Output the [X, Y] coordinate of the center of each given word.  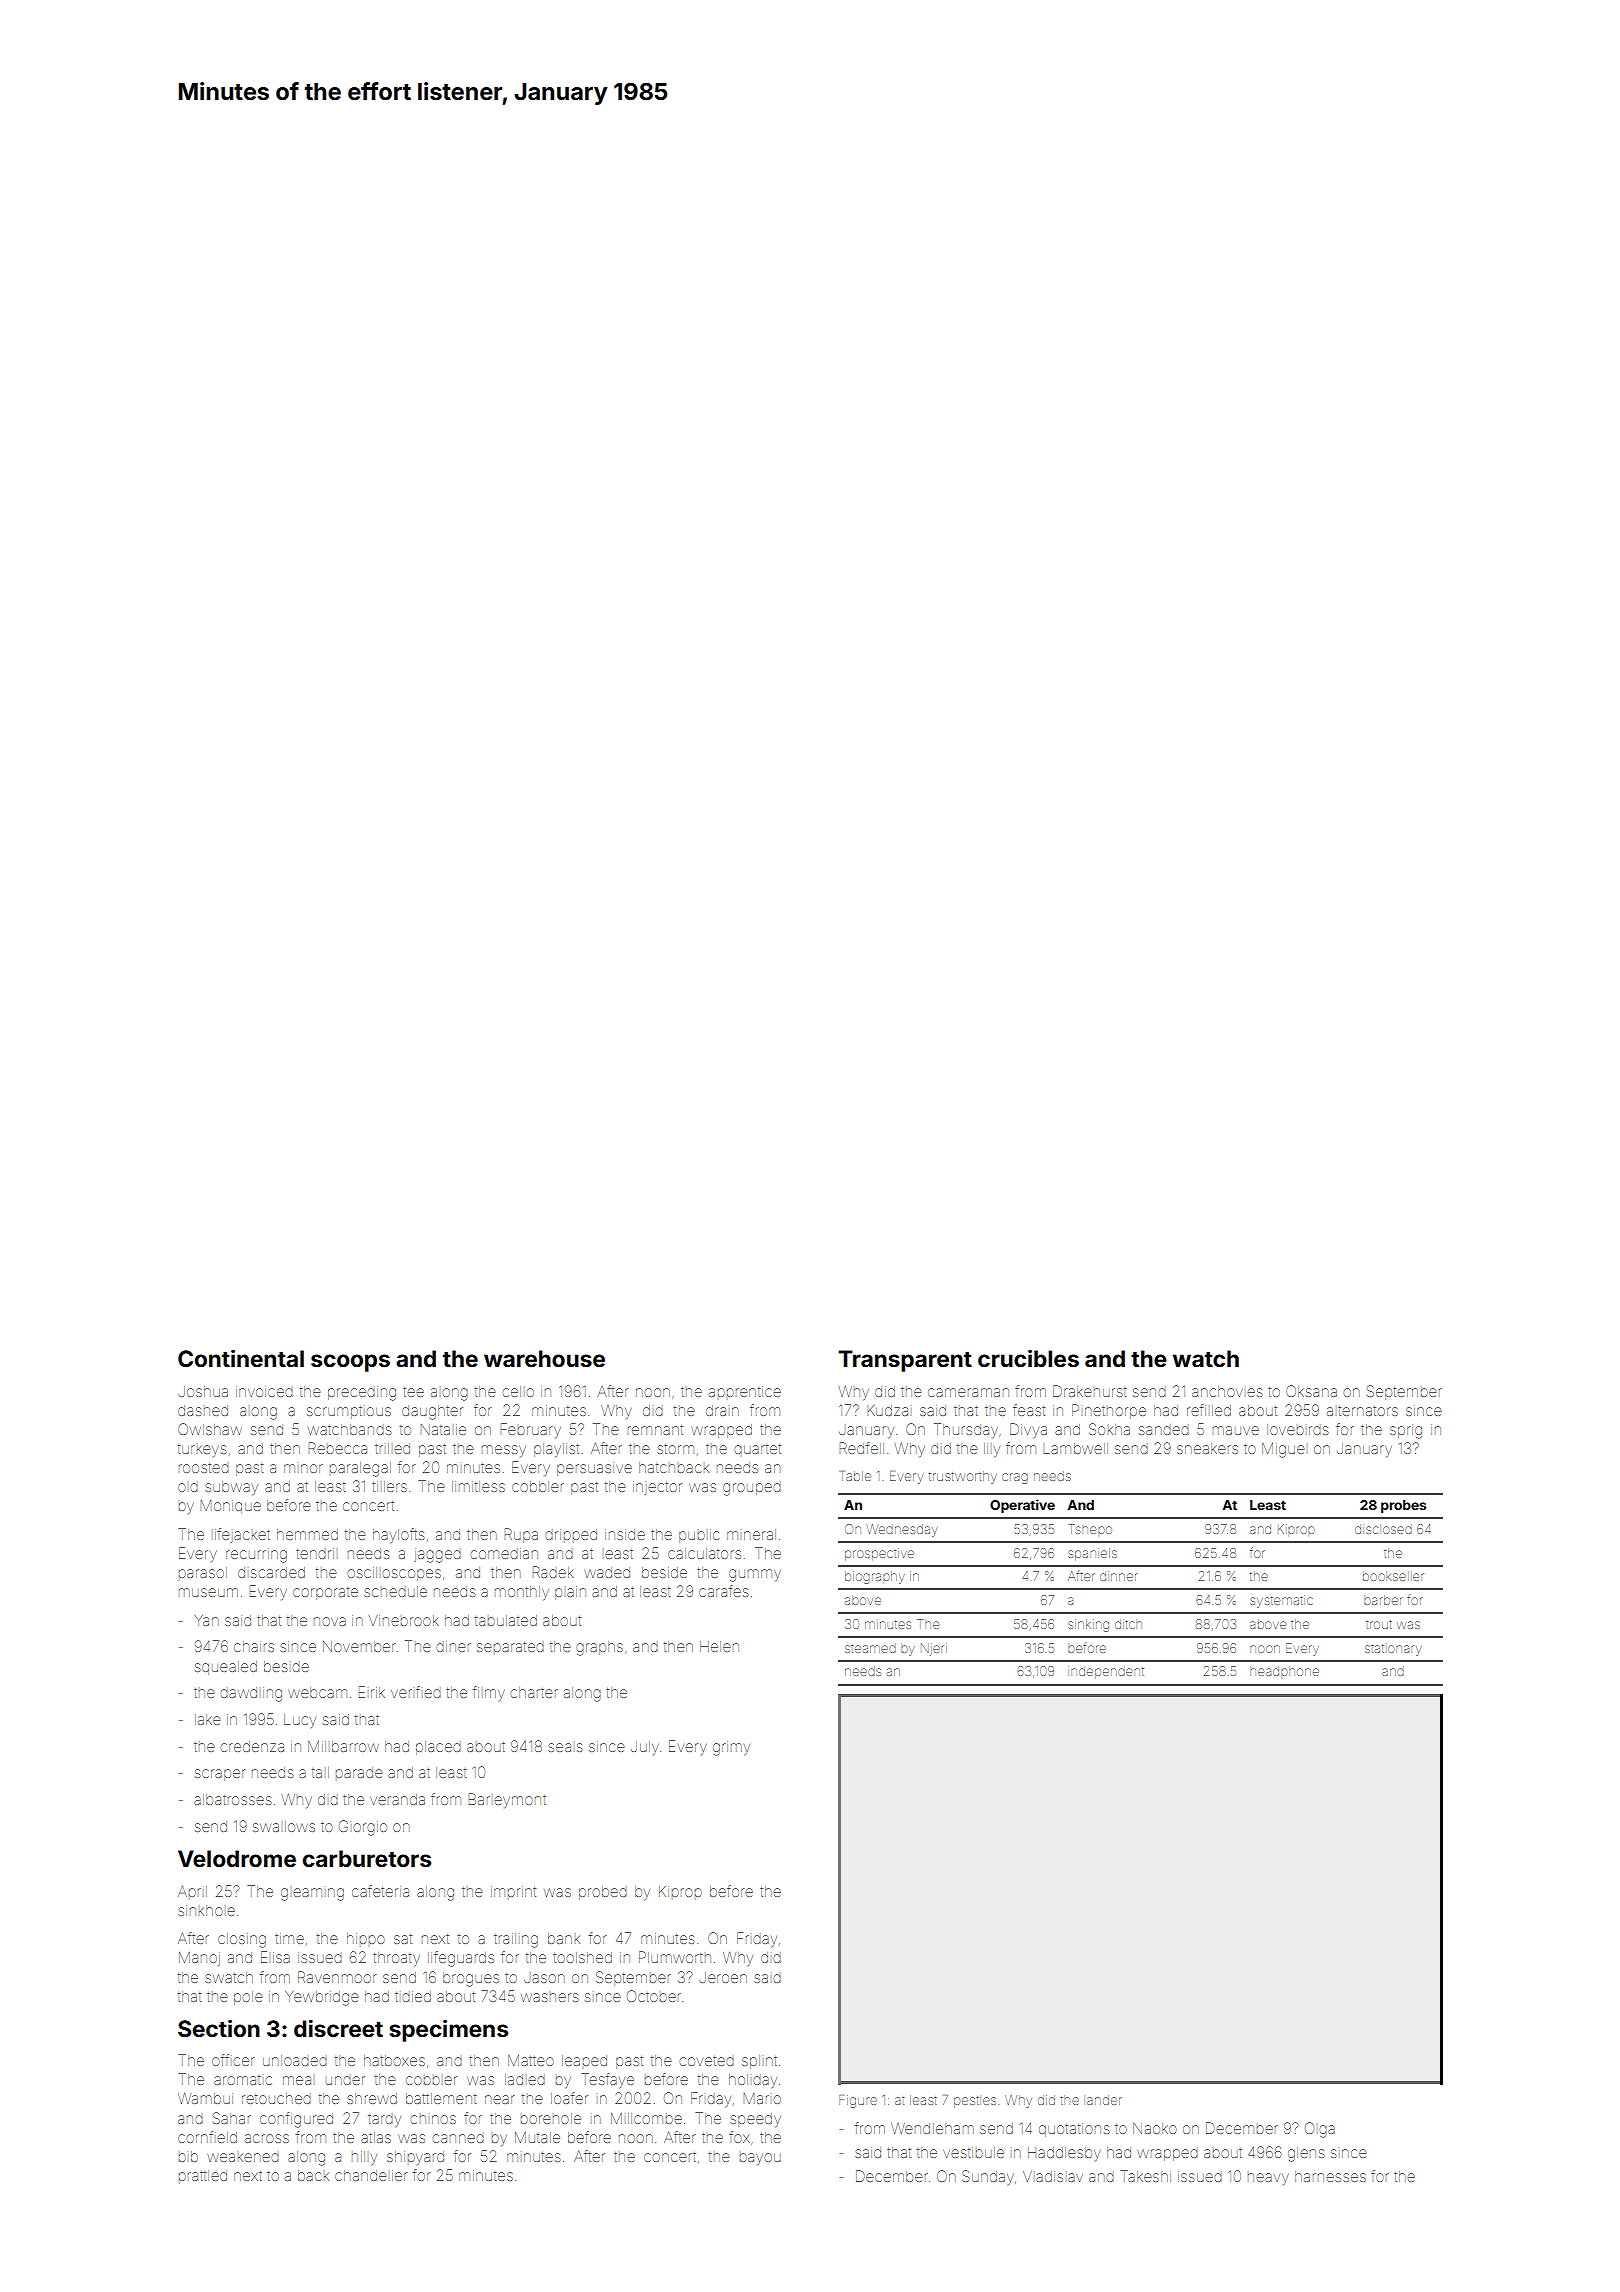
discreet [338, 2028]
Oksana [1311, 1391]
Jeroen [723, 1977]
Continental [241, 1358]
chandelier [371, 2175]
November [359, 1646]
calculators [704, 1553]
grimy [731, 1748]
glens [1306, 2154]
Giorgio [363, 1828]
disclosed [1383, 1529]
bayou [760, 2159]
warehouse [544, 1358]
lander [1104, 2100]
